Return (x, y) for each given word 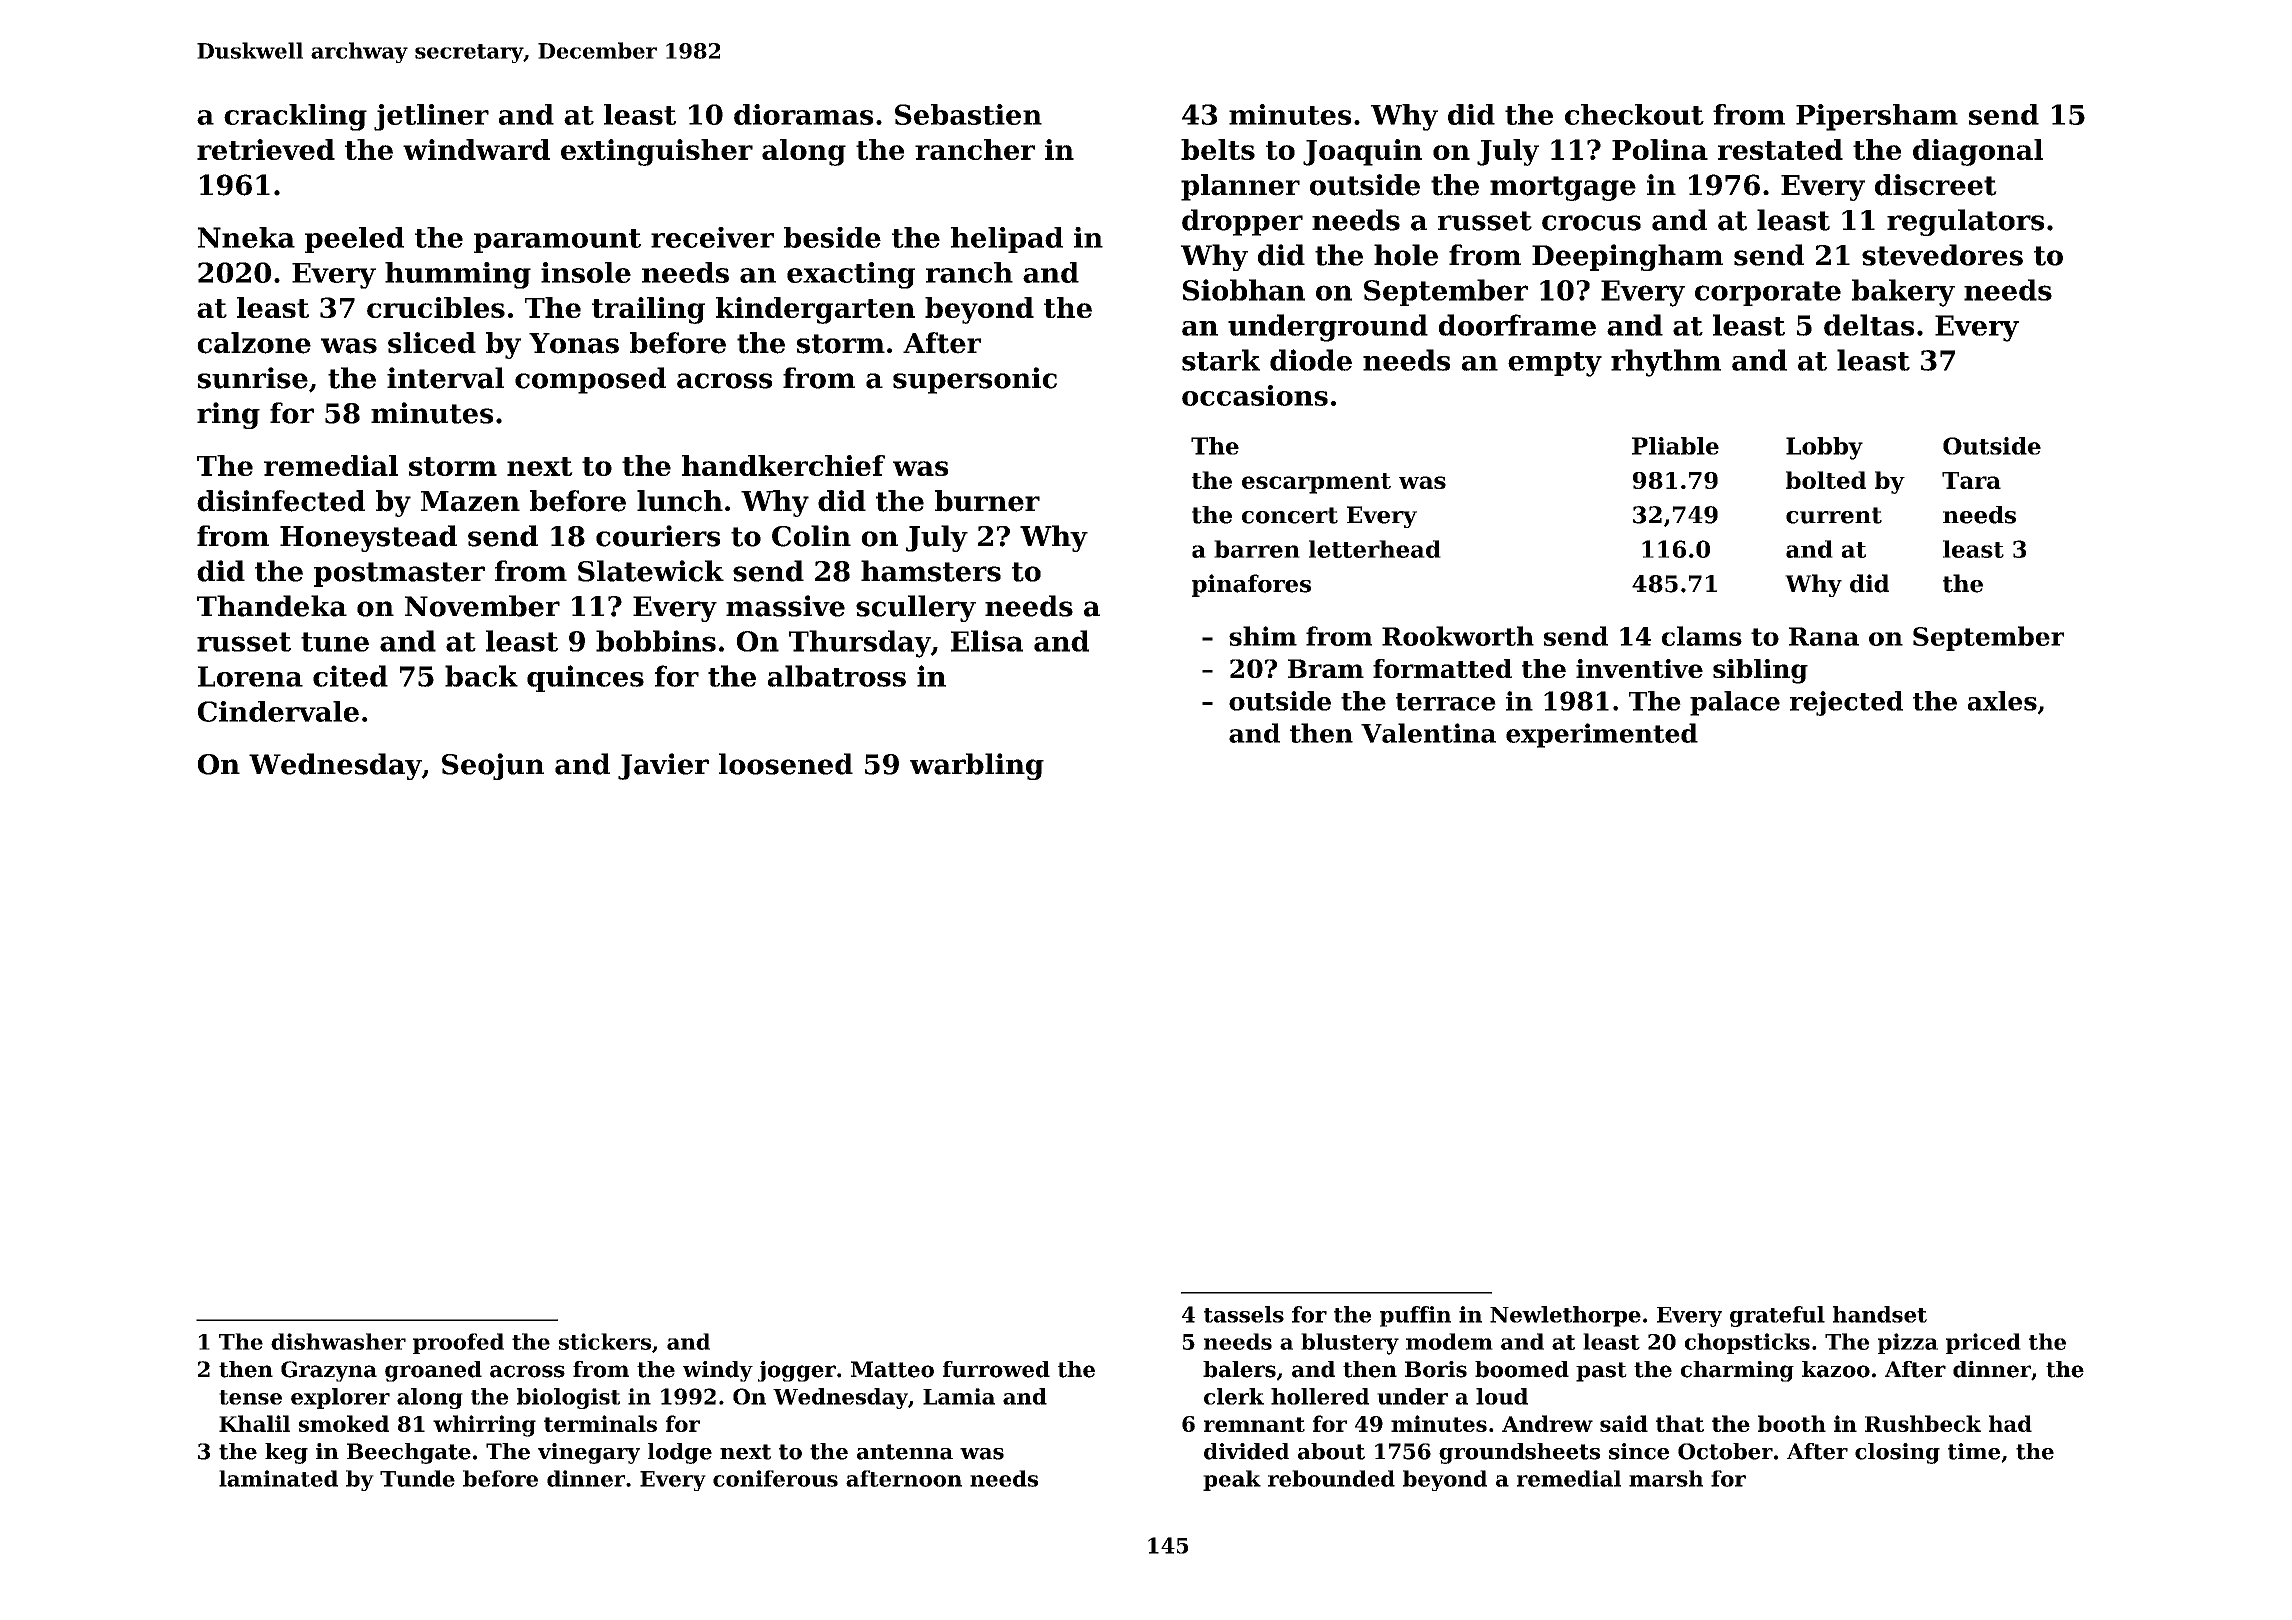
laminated (278, 1478)
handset (1880, 1314)
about (1331, 1451)
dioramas (803, 114)
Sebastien (968, 114)
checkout (1634, 114)
